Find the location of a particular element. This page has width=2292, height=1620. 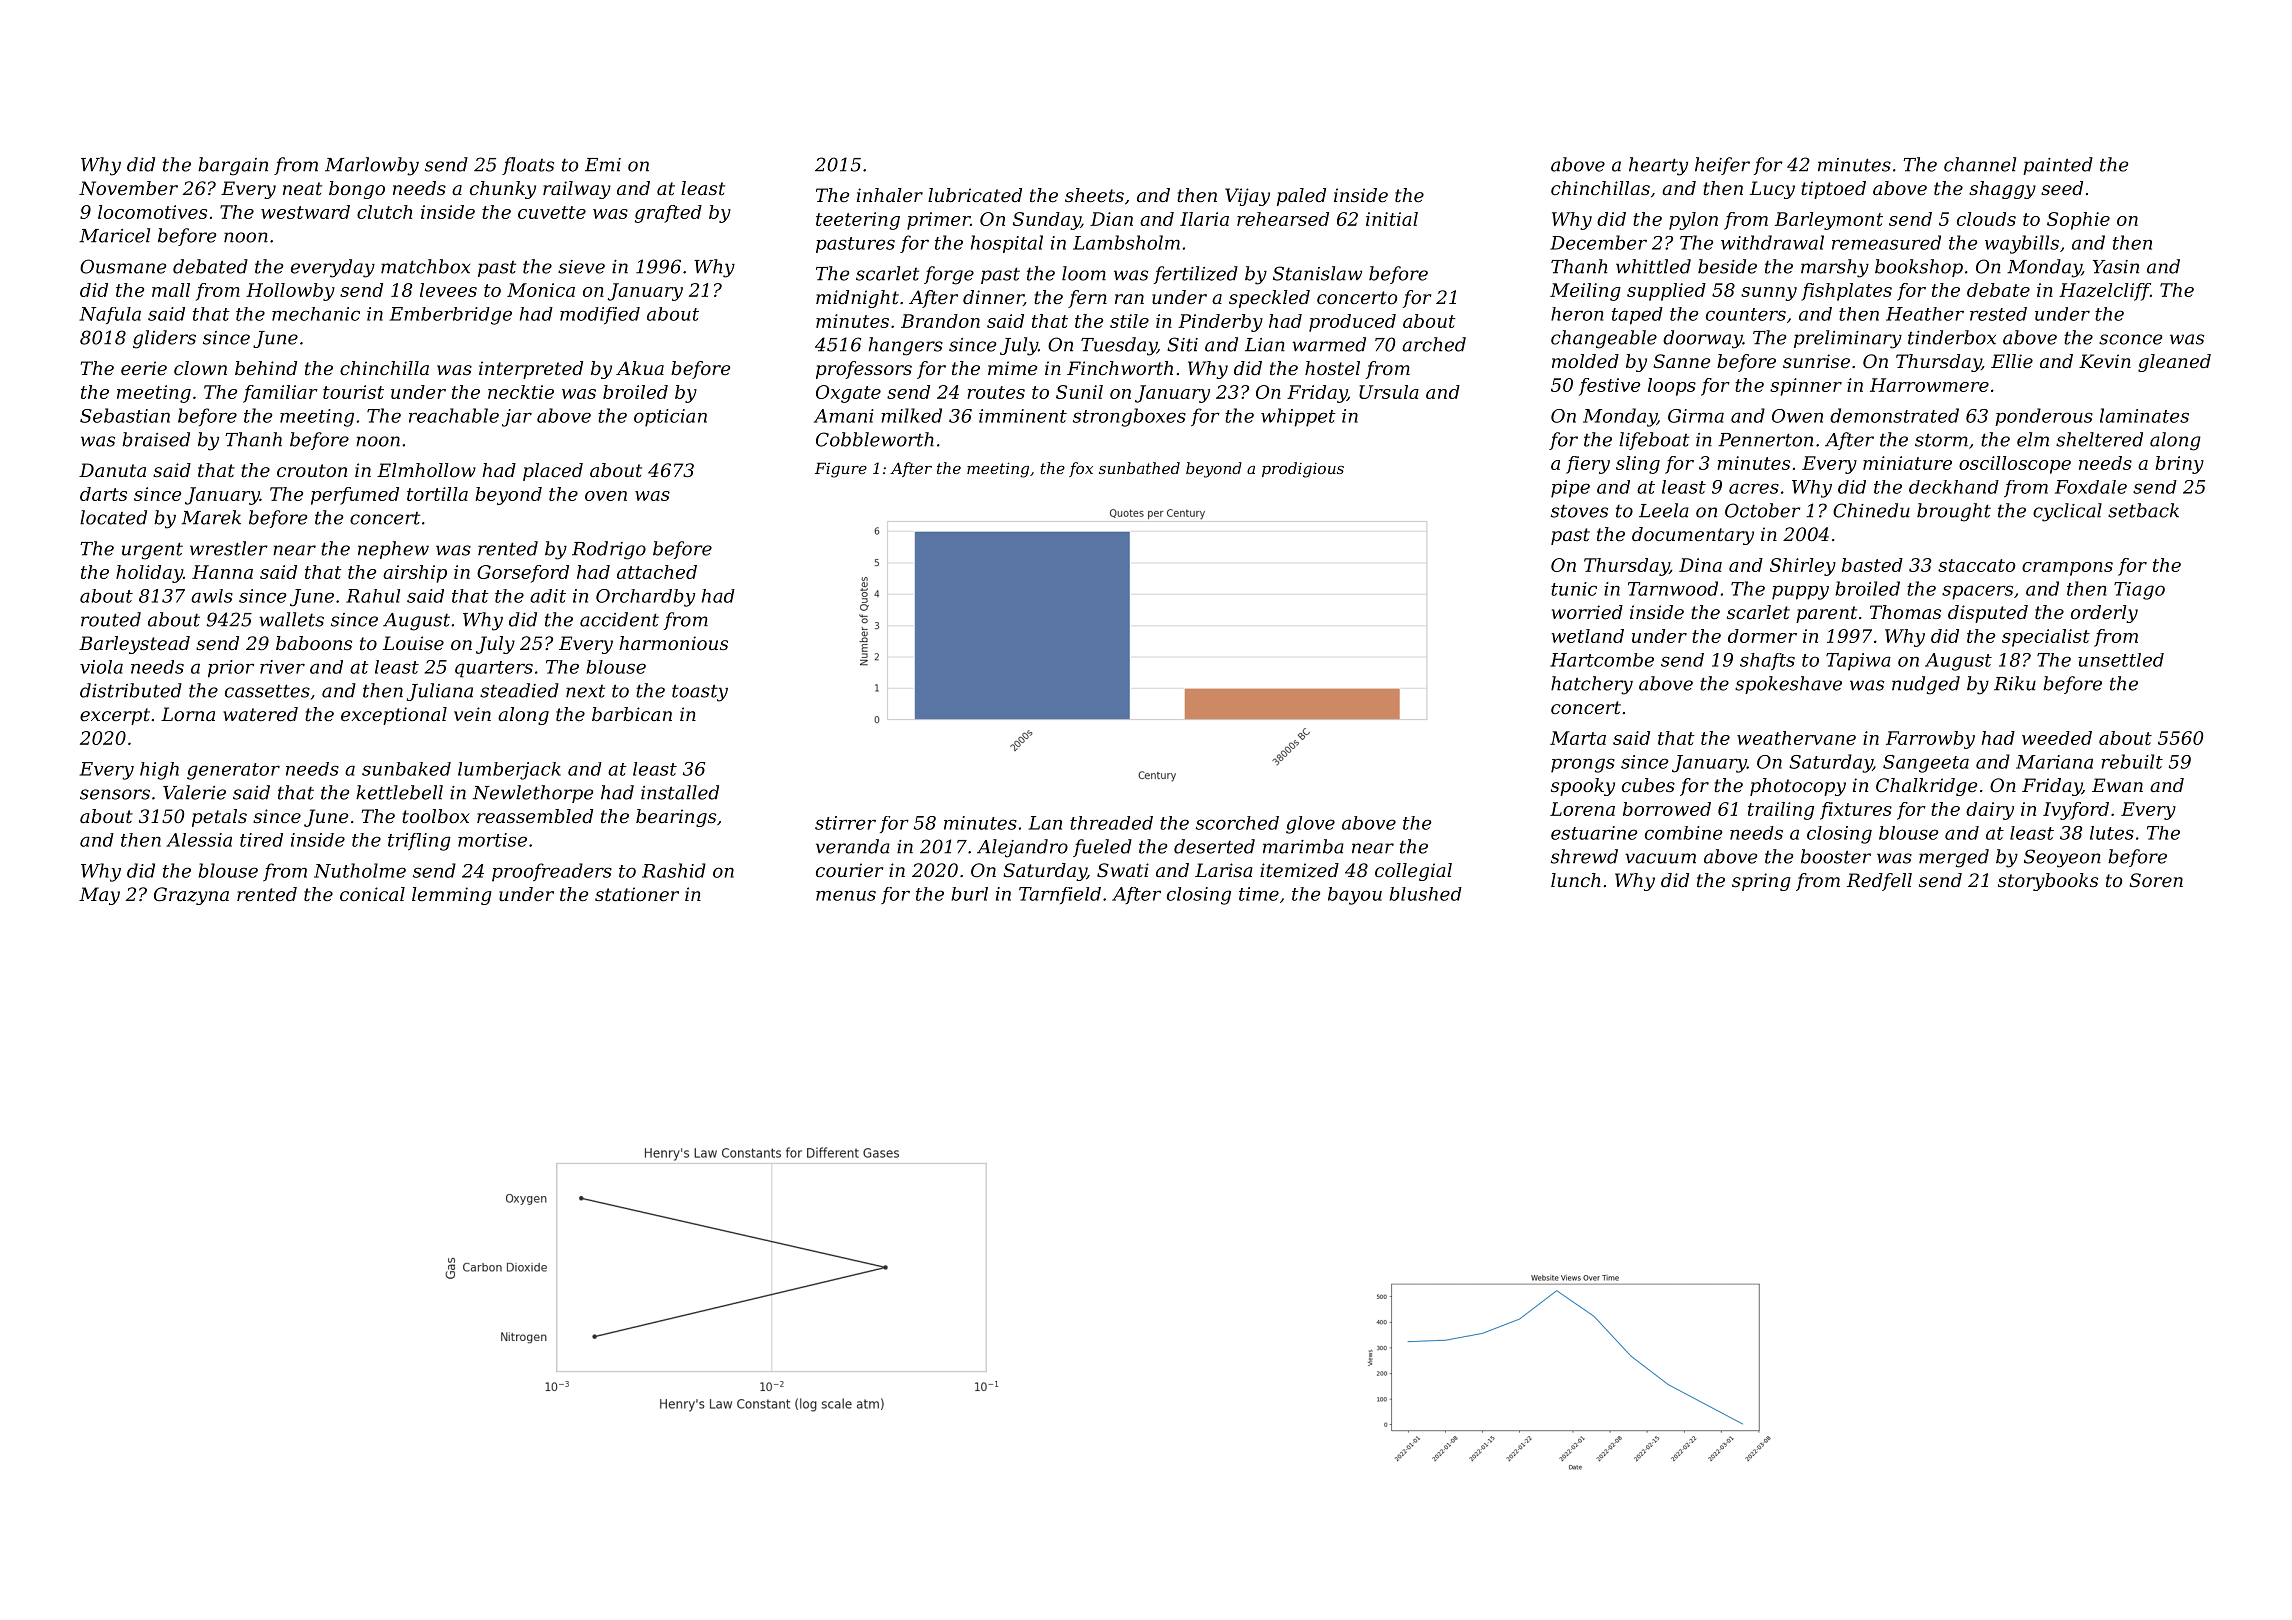

briny is located at coordinates (2179, 465).
